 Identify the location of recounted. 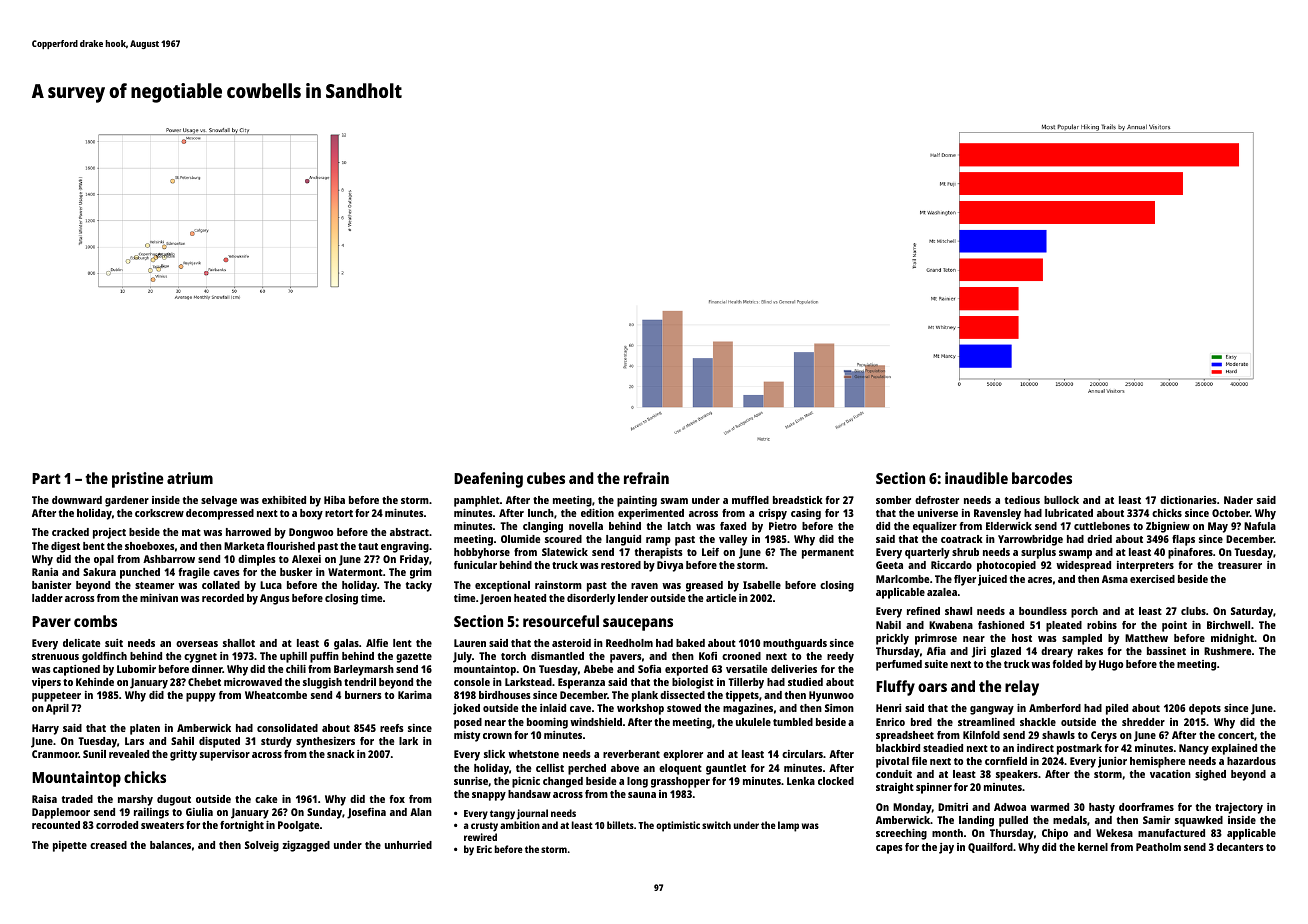
(56, 825).
